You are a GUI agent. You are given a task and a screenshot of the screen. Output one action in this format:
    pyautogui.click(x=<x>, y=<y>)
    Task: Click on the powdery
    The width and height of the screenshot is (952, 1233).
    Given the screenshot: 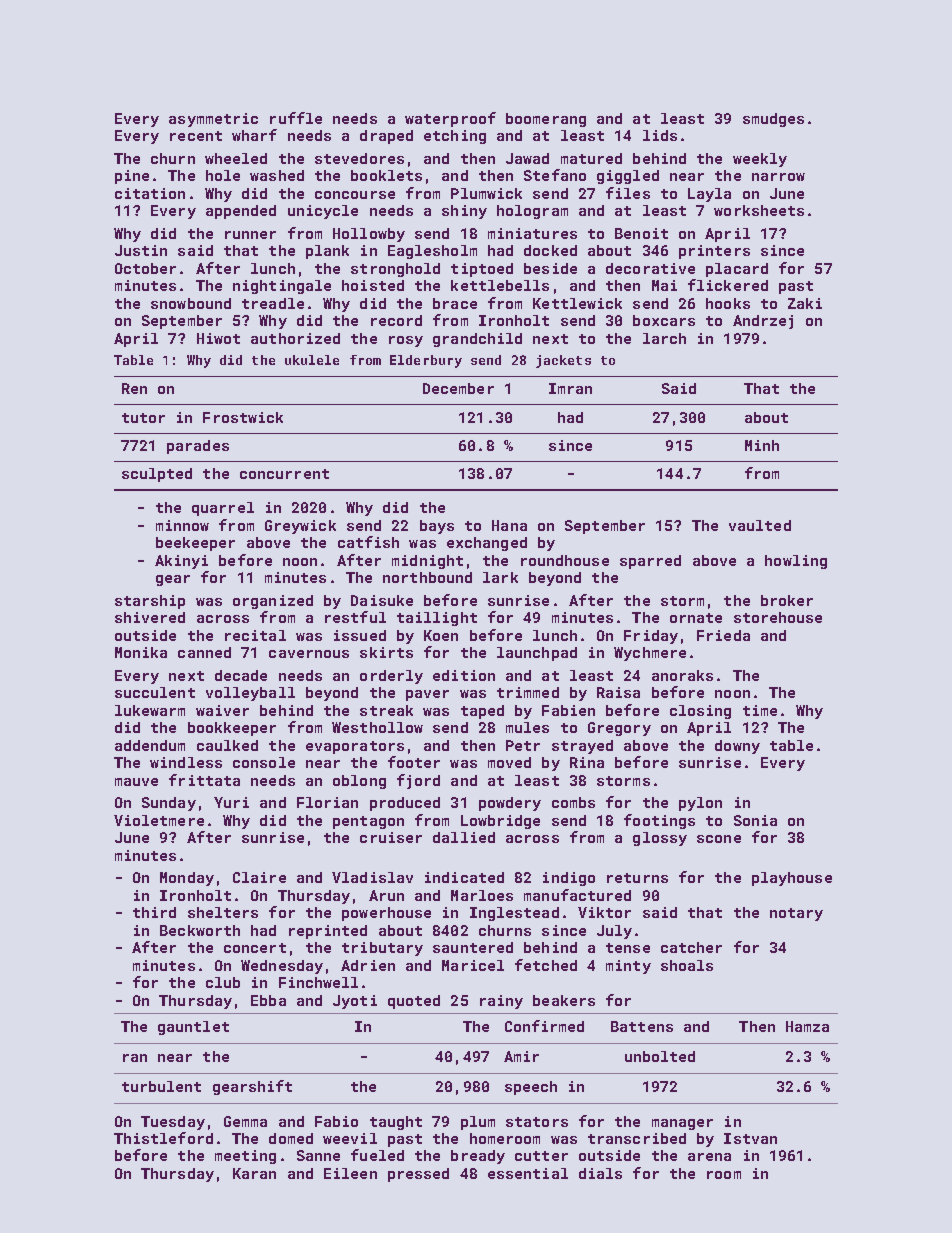 What is the action you would take?
    pyautogui.click(x=510, y=804)
